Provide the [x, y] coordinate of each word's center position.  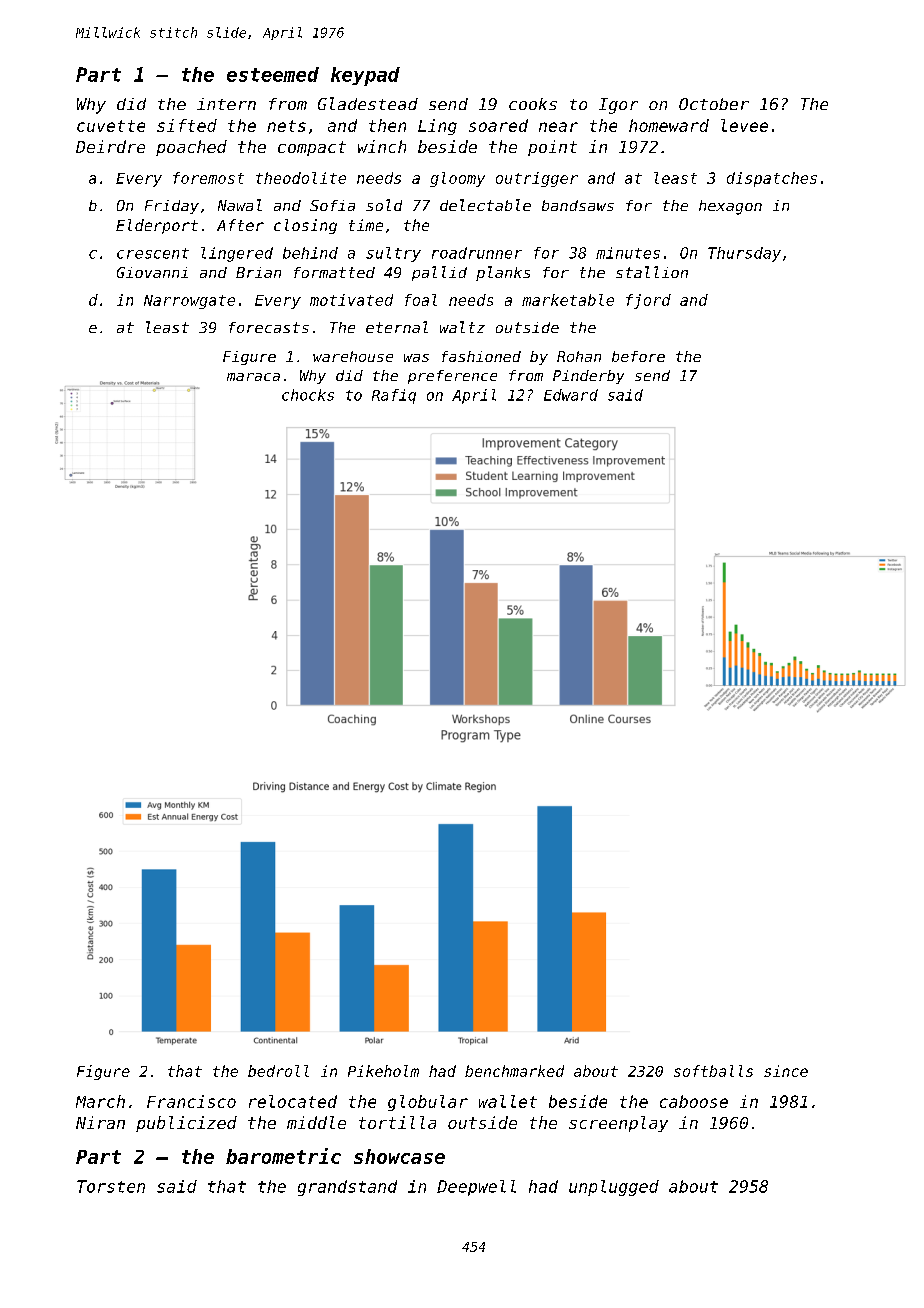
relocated [293, 1101]
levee [744, 125]
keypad [365, 76]
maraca [253, 377]
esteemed [273, 74]
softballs [713, 1071]
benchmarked [514, 1071]
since [786, 1071]
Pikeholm [383, 1071]
